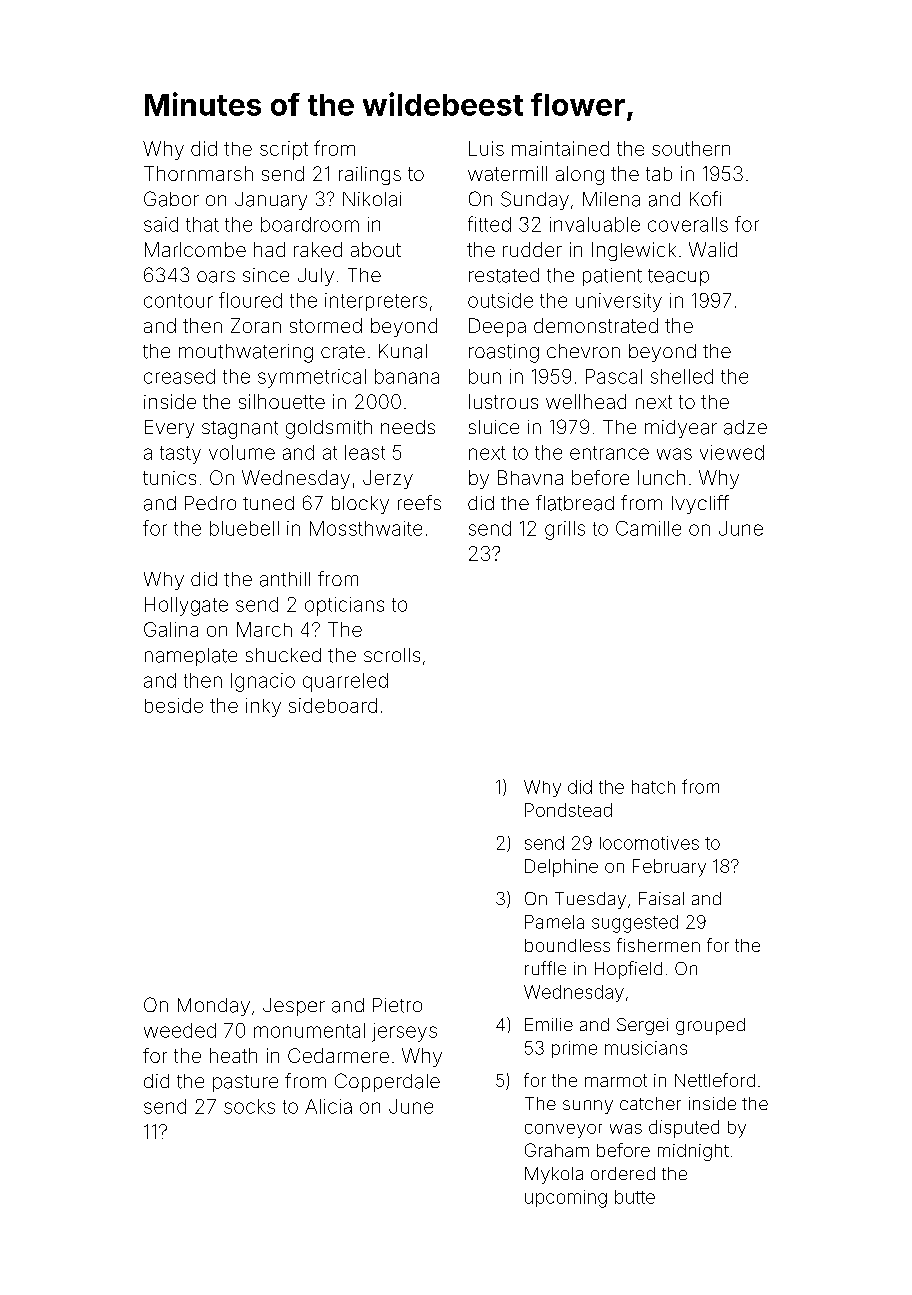 This document has height=1295, width=912. What do you see at coordinates (568, 810) in the document?
I see `Pondstead` at bounding box center [568, 810].
